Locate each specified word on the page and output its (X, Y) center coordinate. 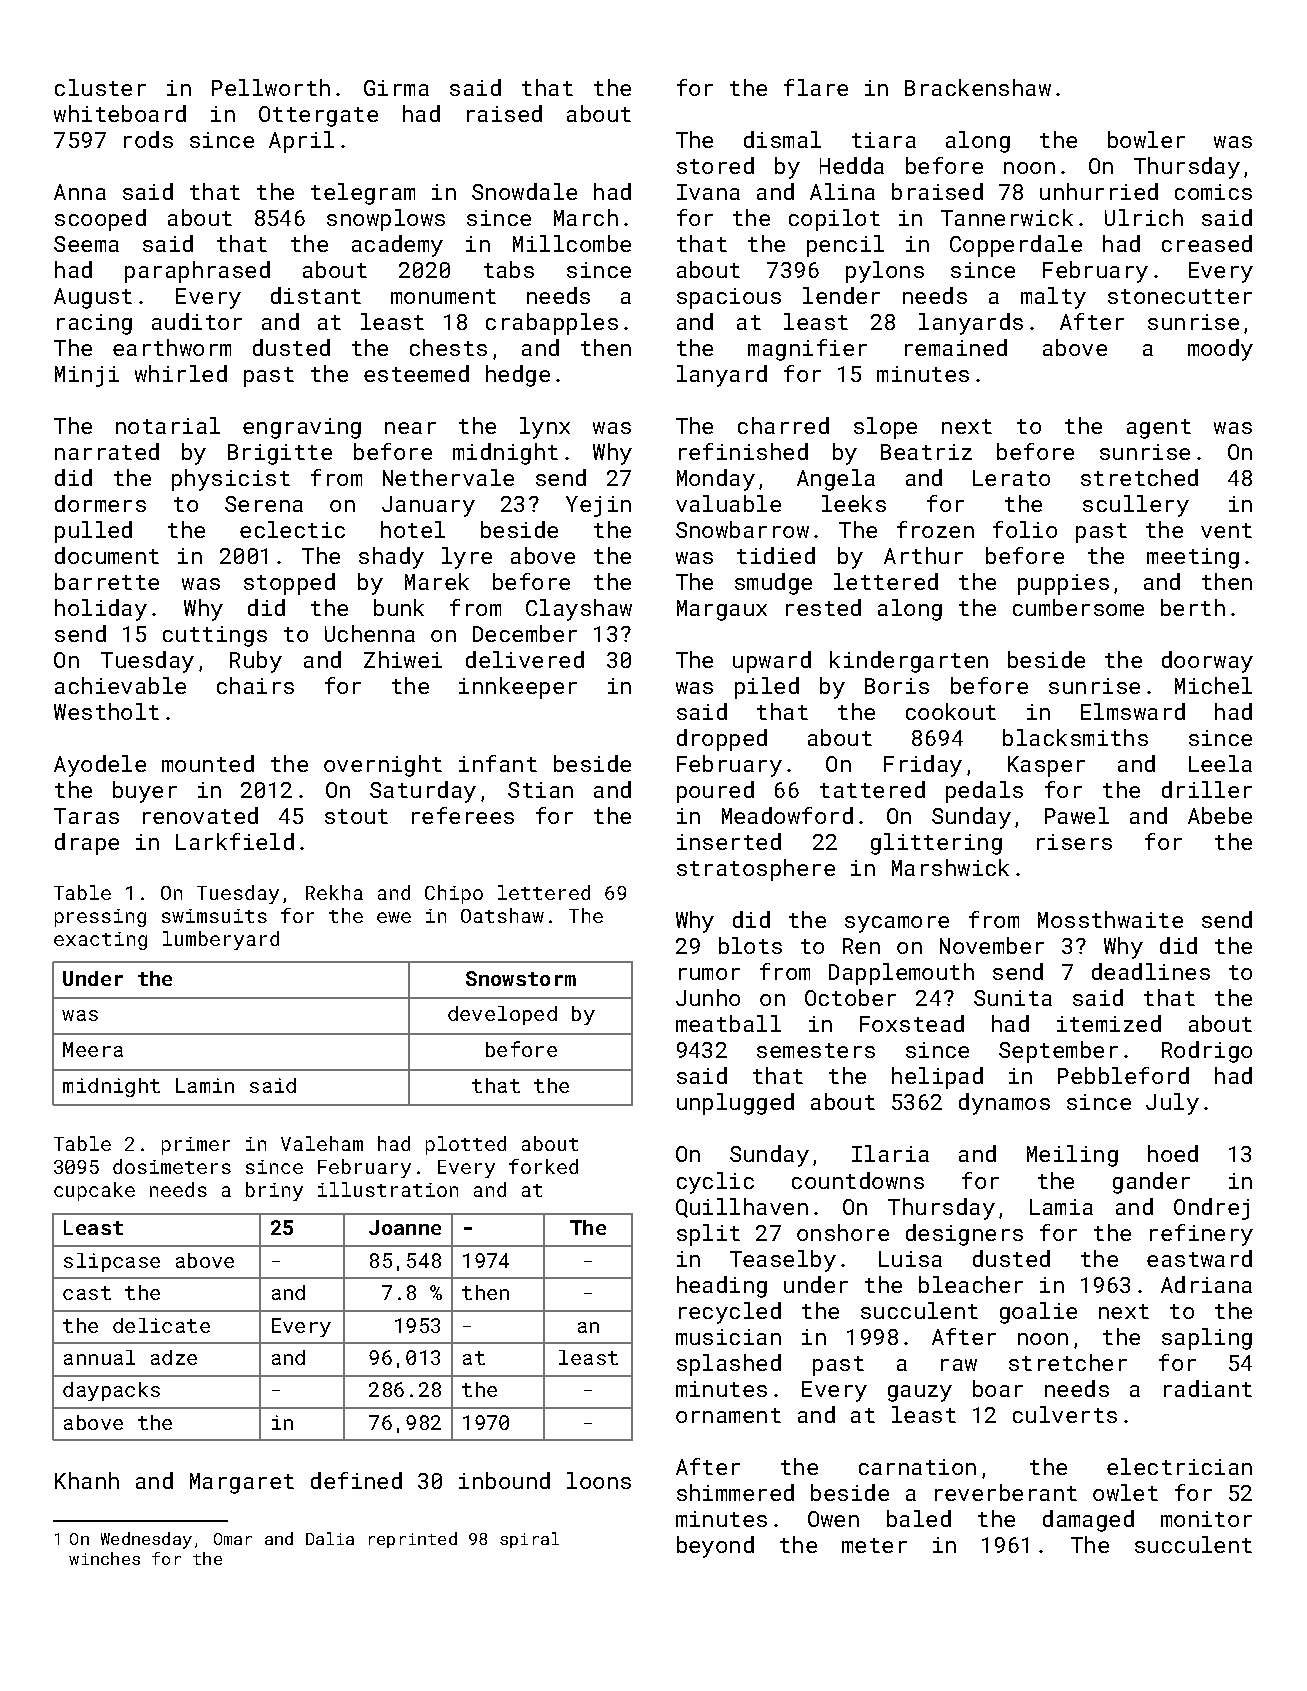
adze (174, 1357)
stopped (289, 584)
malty (1053, 298)
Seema (86, 244)
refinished (743, 451)
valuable (728, 503)
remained (956, 347)
